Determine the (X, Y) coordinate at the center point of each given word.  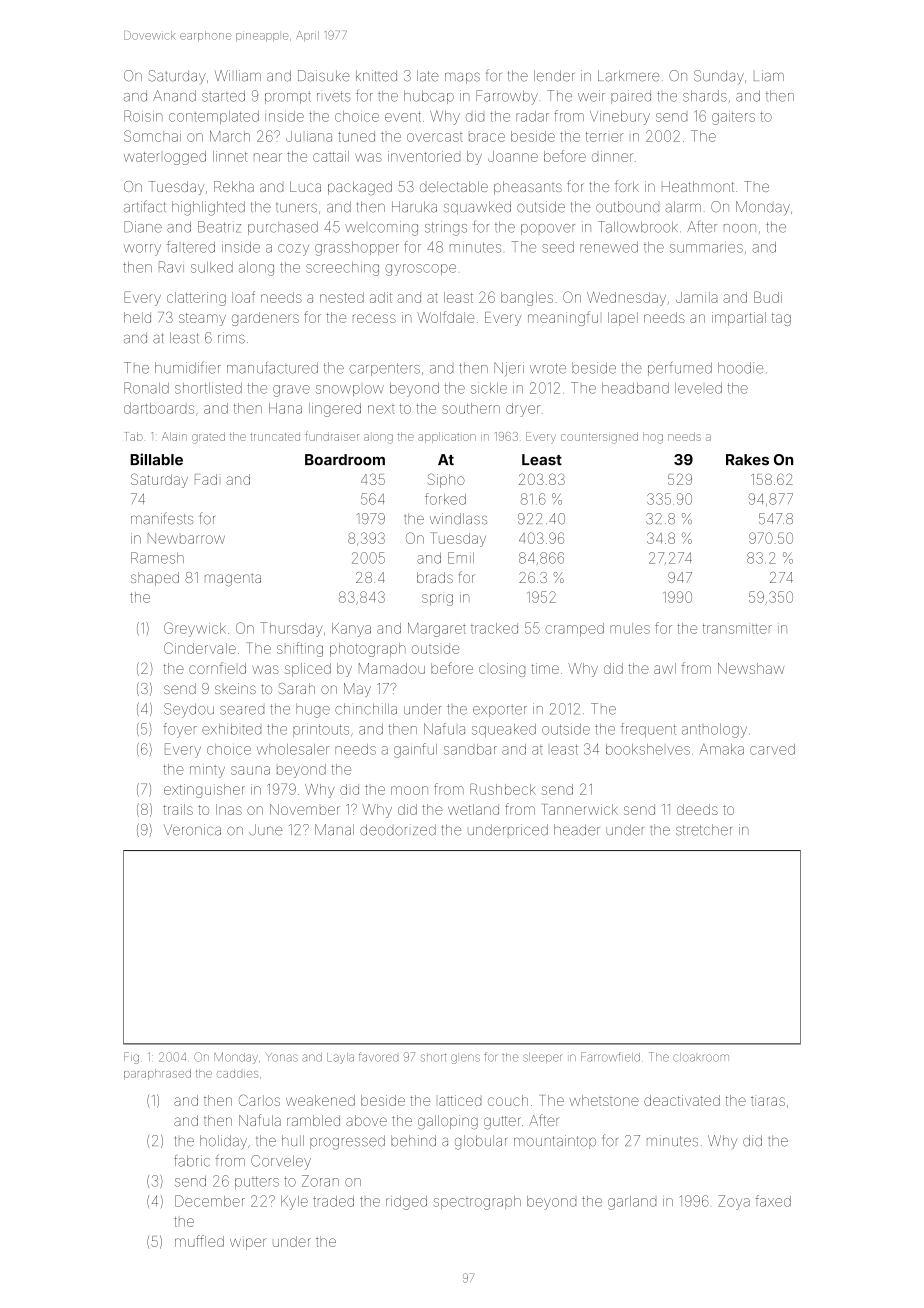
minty (207, 771)
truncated (275, 437)
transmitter (737, 629)
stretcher (704, 830)
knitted (376, 76)
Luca (305, 186)
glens (465, 1059)
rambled (313, 1120)
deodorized (398, 830)
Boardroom (345, 460)
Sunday (719, 77)
